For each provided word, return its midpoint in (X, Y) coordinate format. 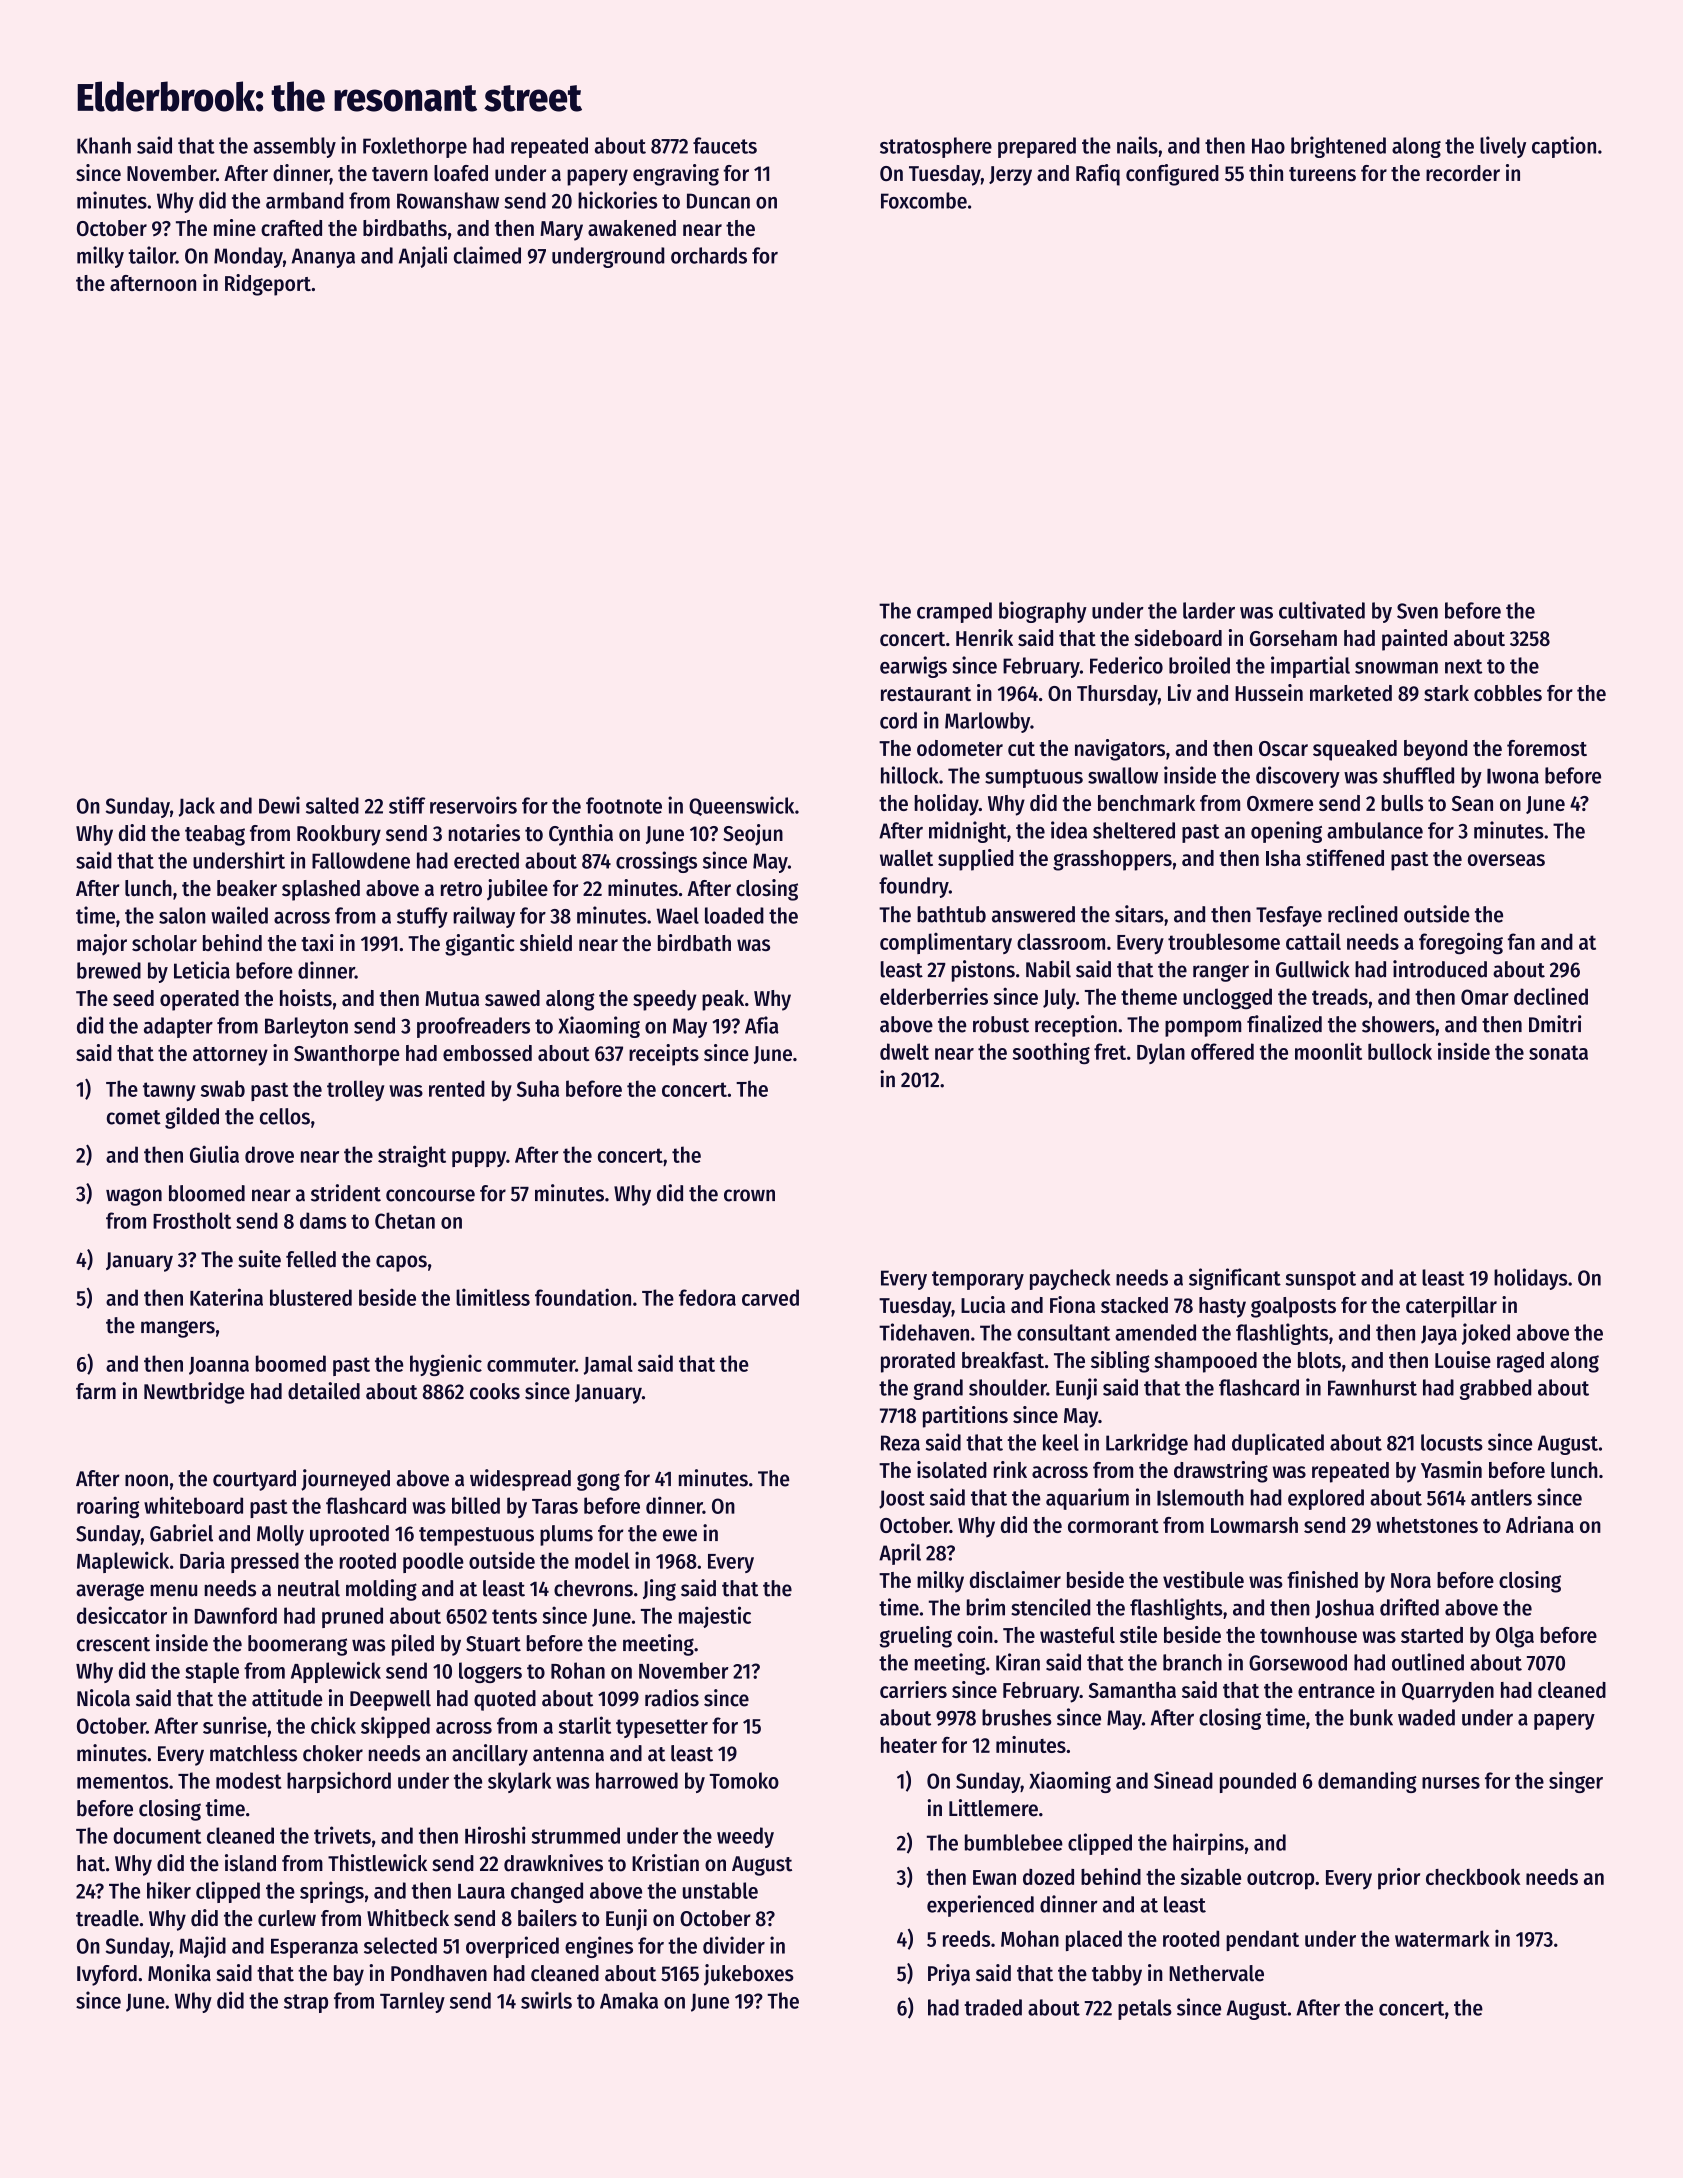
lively (1503, 147)
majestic (715, 1617)
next (1463, 666)
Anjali (423, 257)
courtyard (254, 1480)
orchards (709, 255)
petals (1145, 2009)
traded (993, 2007)
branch (1192, 1662)
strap (306, 2003)
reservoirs (473, 805)
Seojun (753, 835)
